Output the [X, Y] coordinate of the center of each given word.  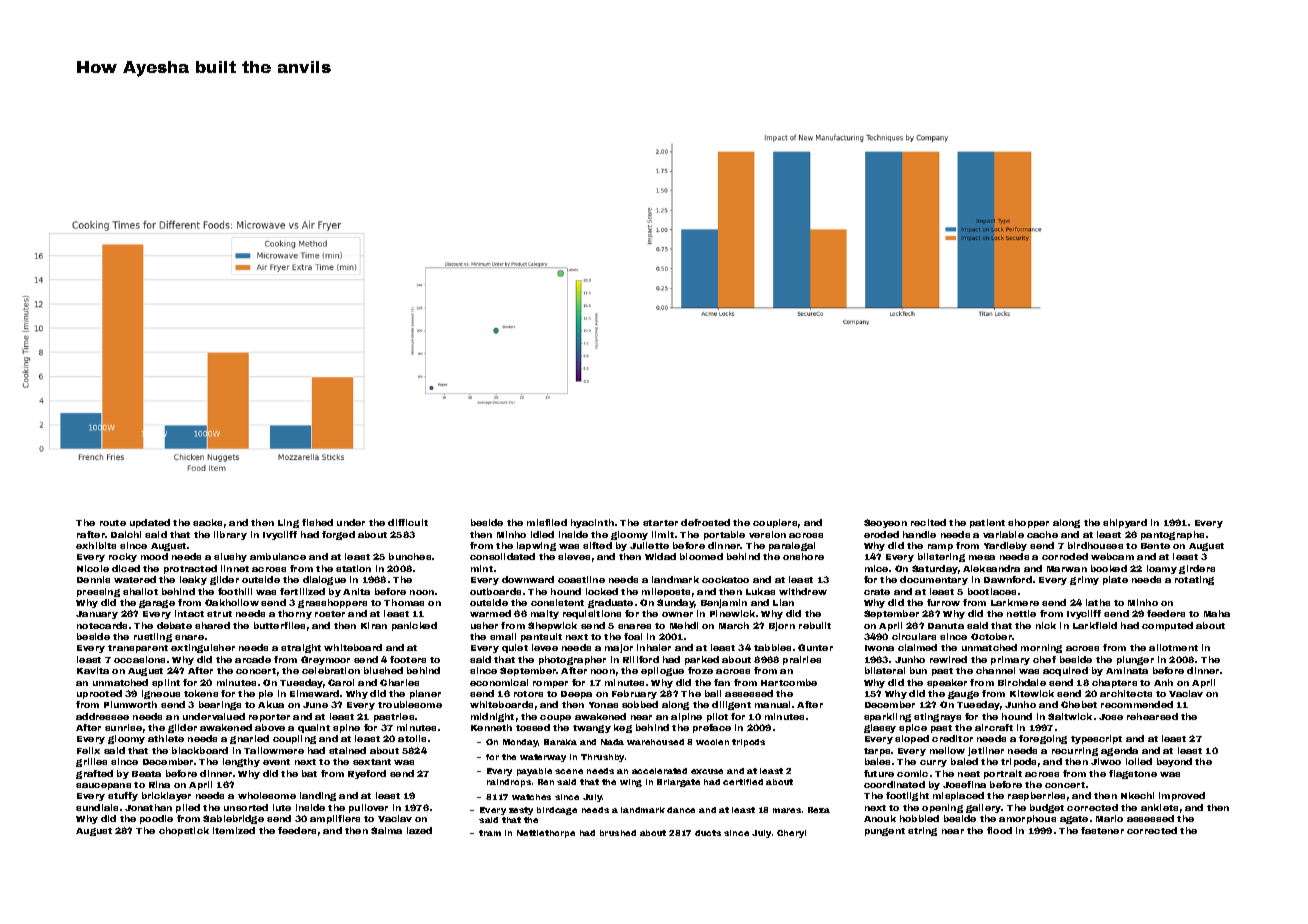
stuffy [123, 796]
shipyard [1125, 523]
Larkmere [1015, 602]
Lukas [760, 591]
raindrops [509, 783]
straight [301, 648]
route [113, 523]
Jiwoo [1106, 761]
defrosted [705, 522]
